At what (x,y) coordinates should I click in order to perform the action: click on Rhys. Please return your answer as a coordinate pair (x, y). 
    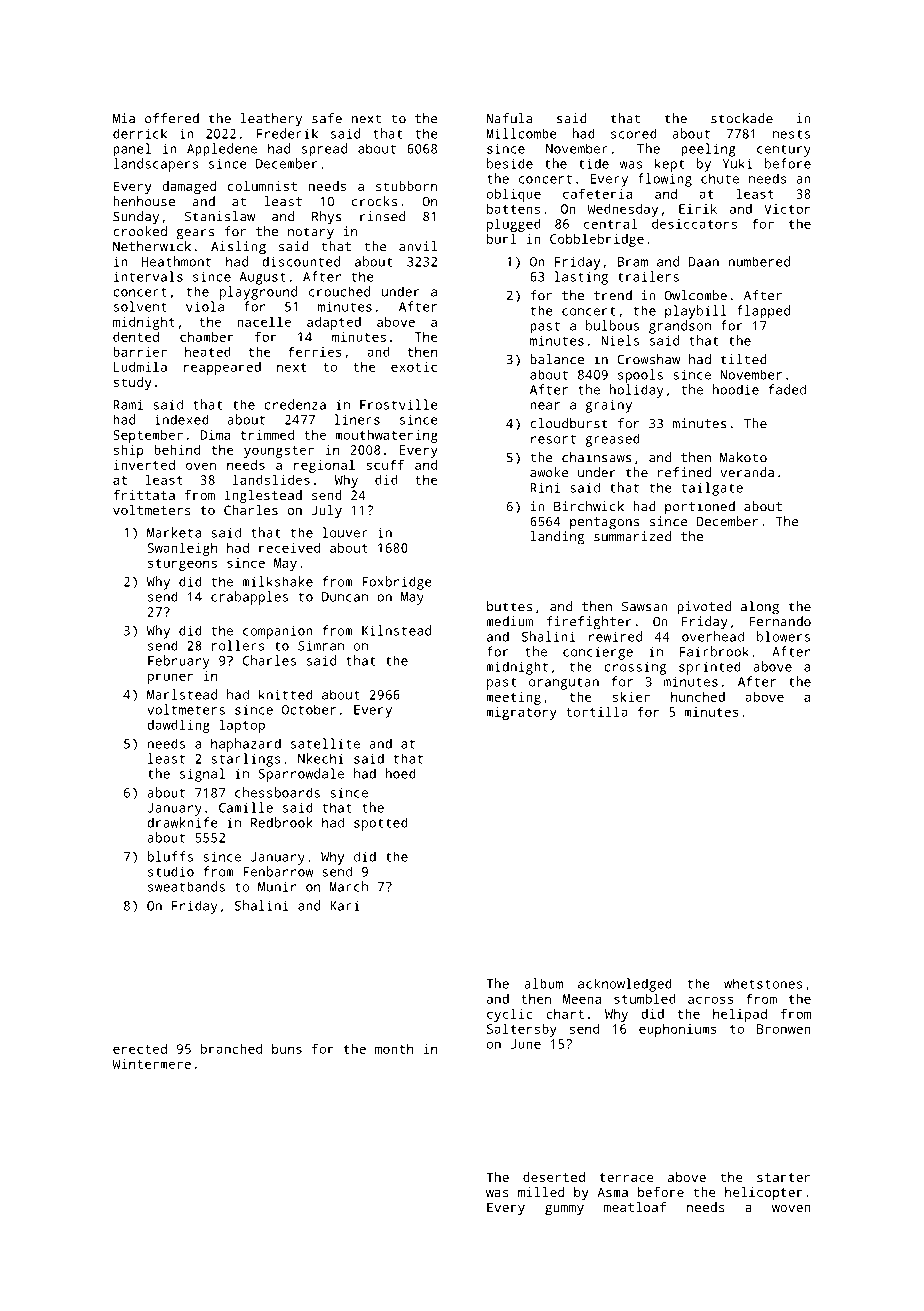
    Looking at the image, I should click on (327, 218).
